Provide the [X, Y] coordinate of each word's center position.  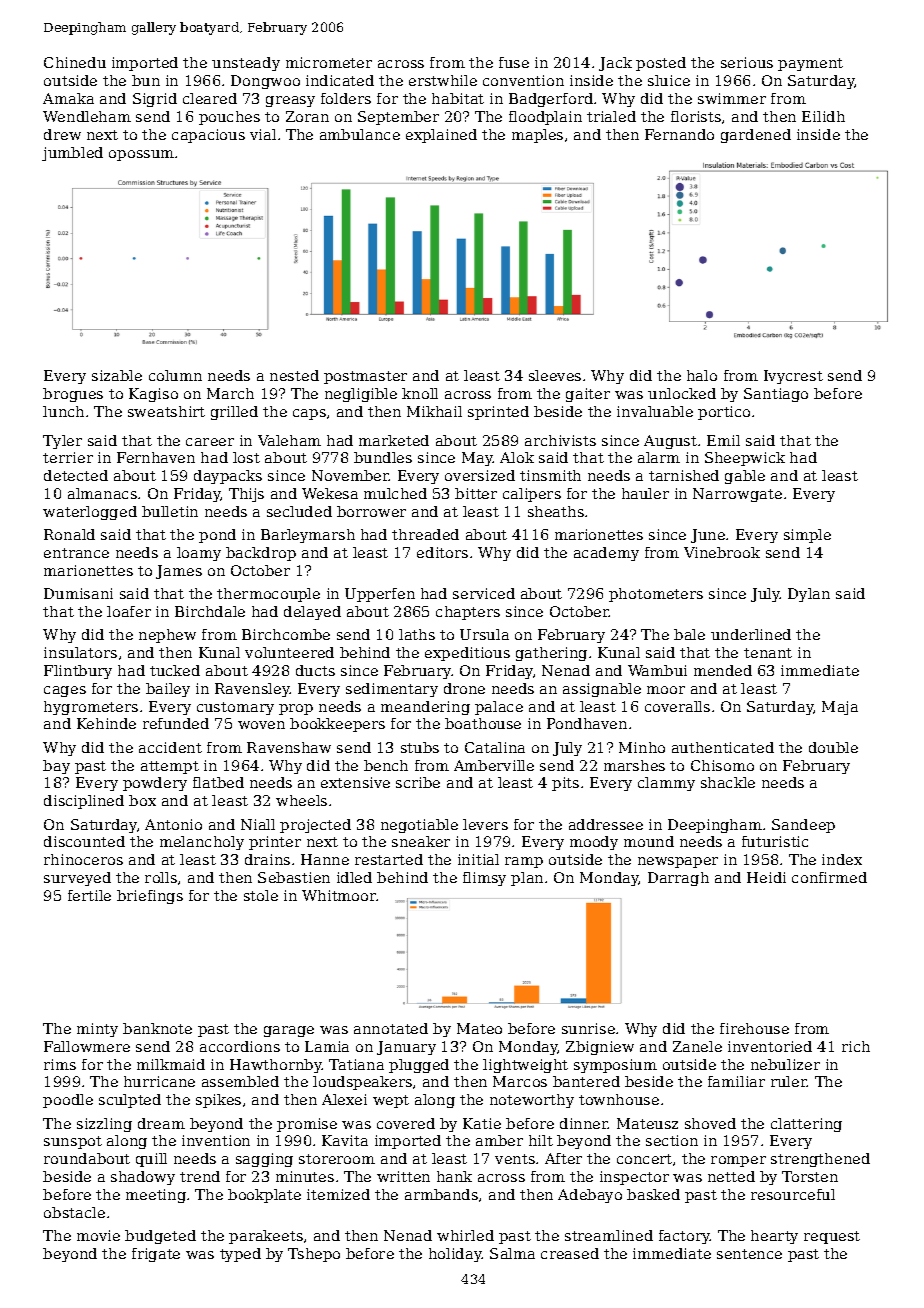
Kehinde [106, 723]
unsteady [246, 64]
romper [738, 1161]
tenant [768, 653]
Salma [512, 1253]
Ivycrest [793, 377]
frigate [156, 1255]
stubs [420, 747]
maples [537, 136]
